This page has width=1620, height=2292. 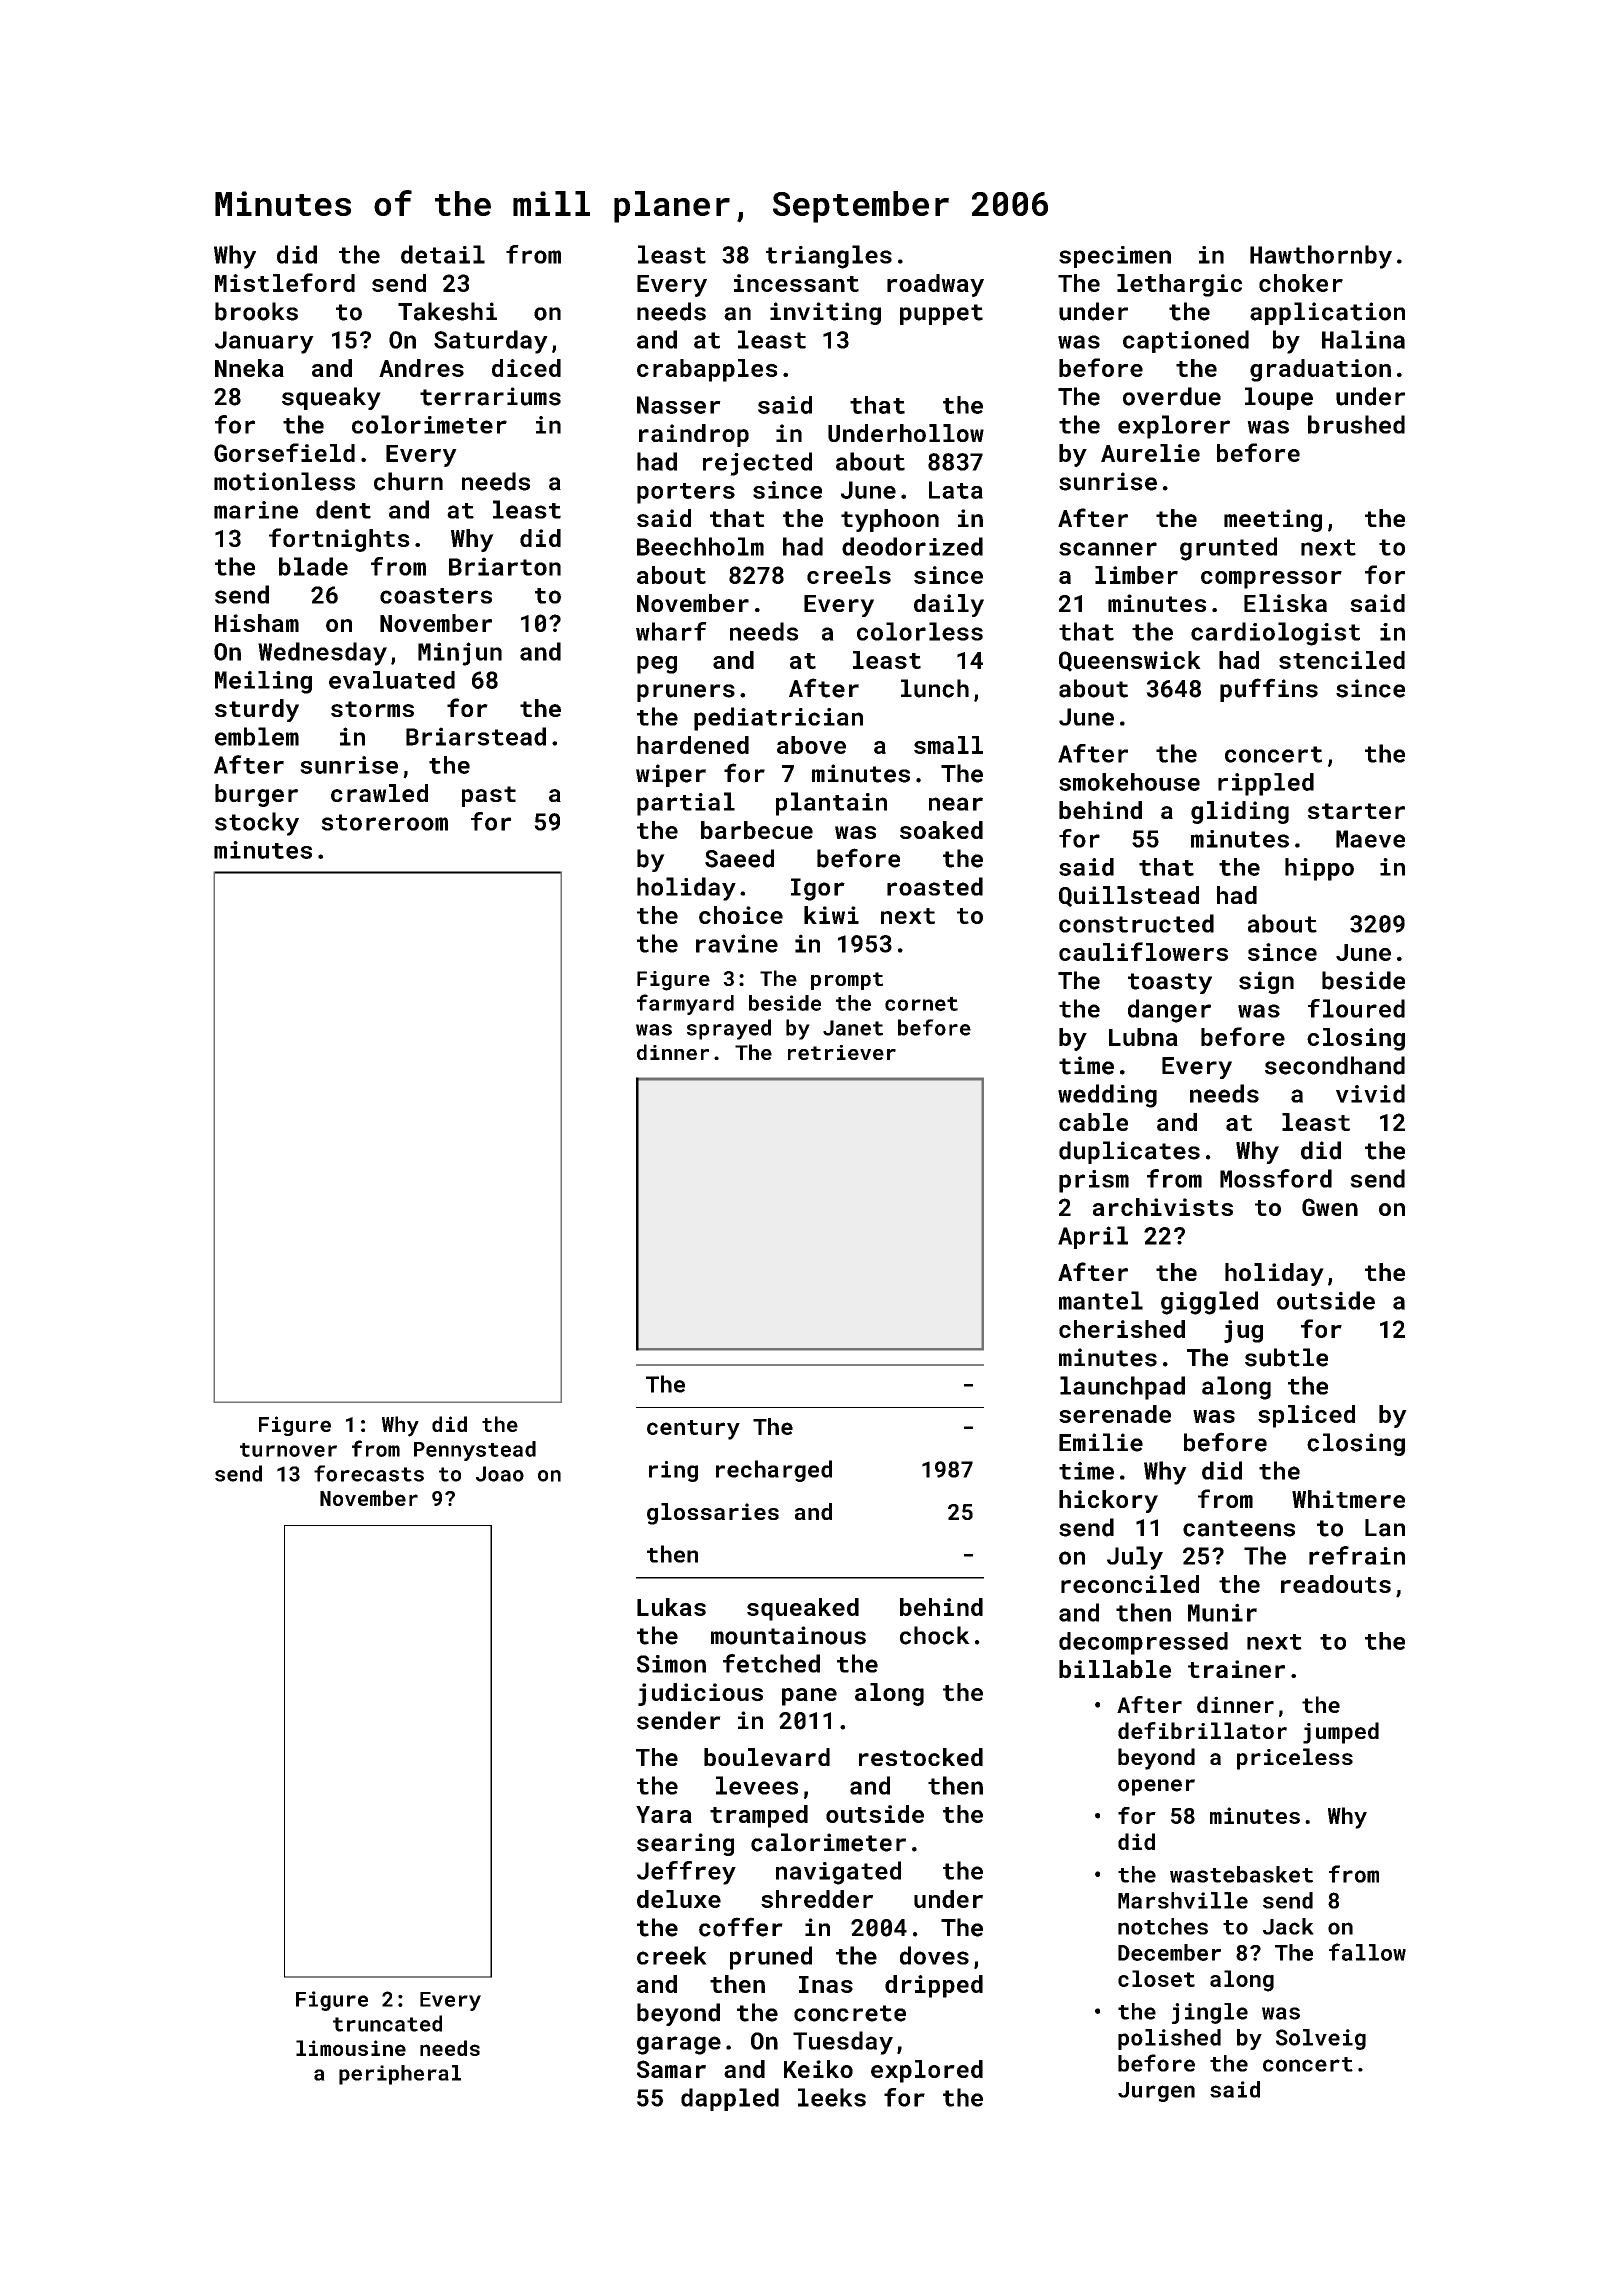 What do you see at coordinates (331, 398) in the page?
I see `squeaky` at bounding box center [331, 398].
